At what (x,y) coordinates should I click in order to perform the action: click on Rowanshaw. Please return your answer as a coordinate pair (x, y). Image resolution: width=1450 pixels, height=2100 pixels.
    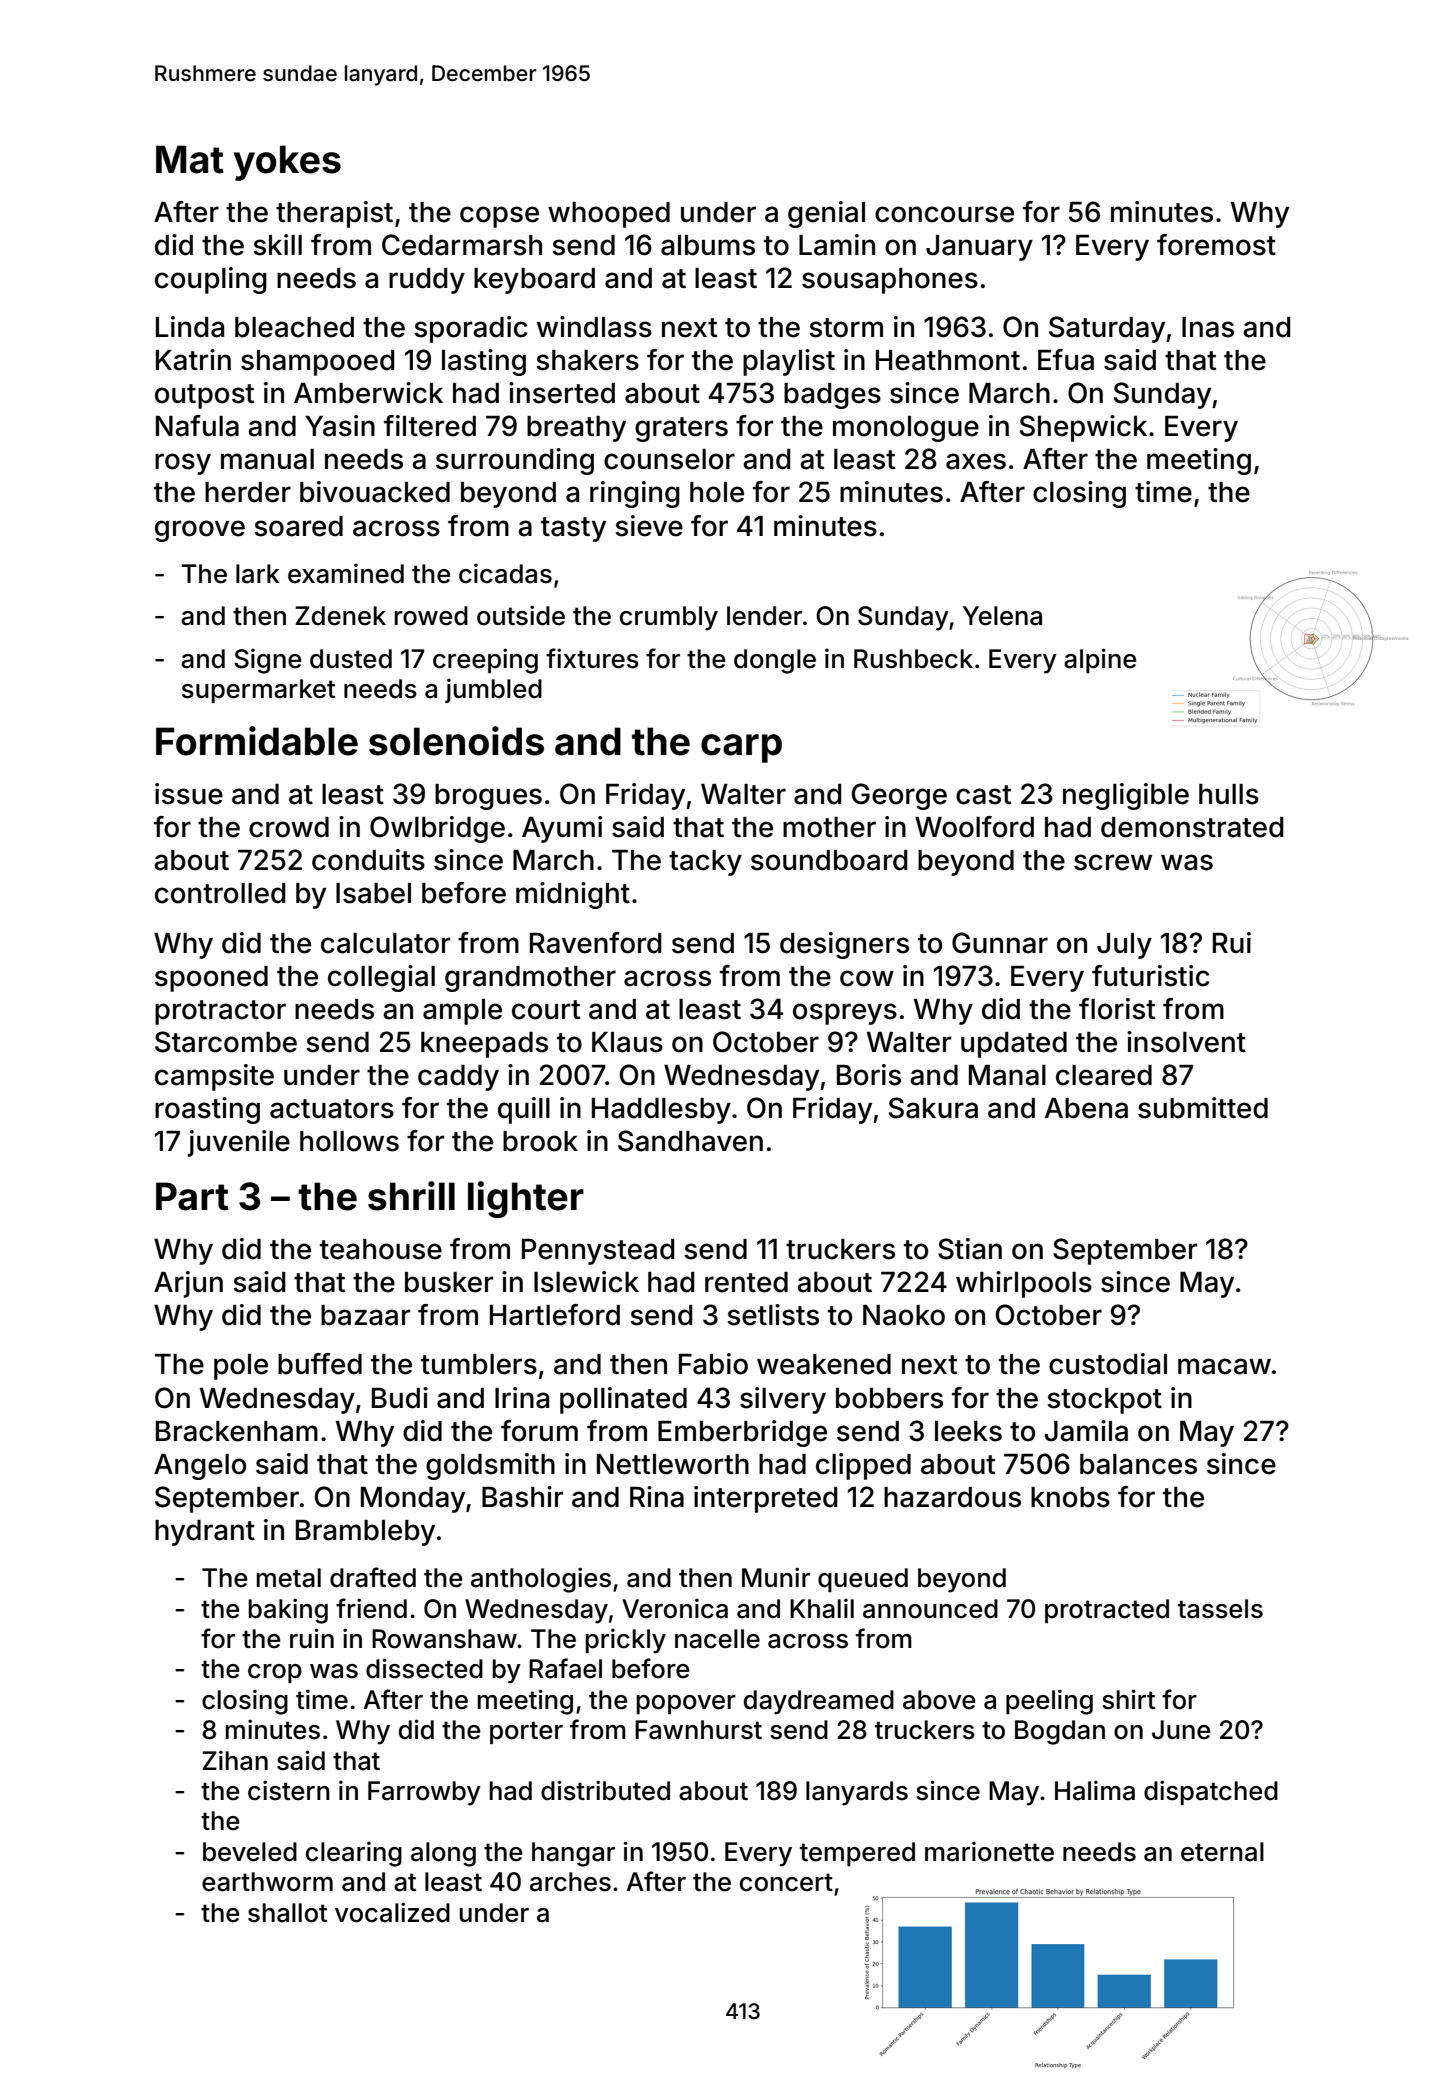
    Looking at the image, I should click on (445, 1639).
